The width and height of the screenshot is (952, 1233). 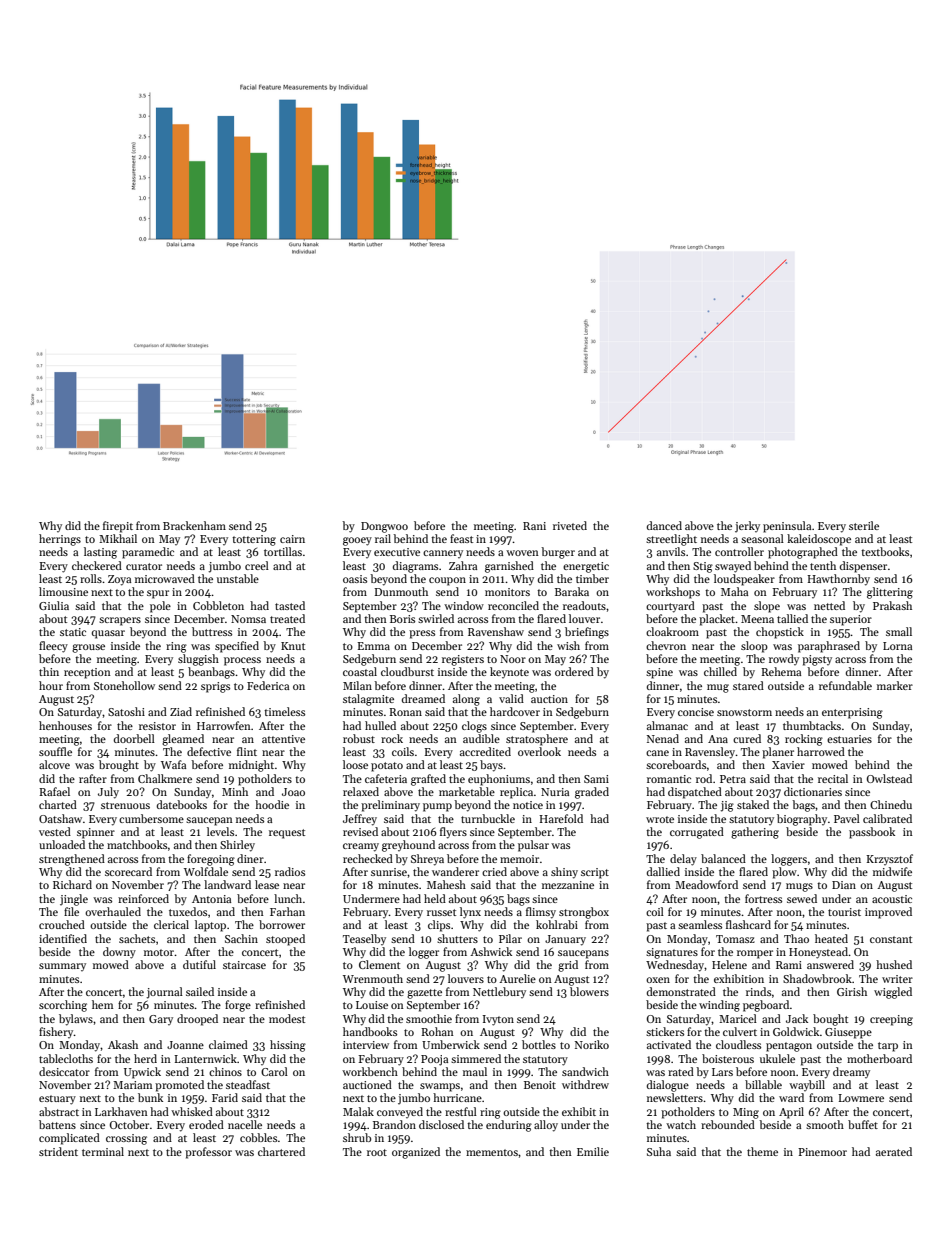 What do you see at coordinates (570, 525) in the screenshot?
I see `riveted` at bounding box center [570, 525].
